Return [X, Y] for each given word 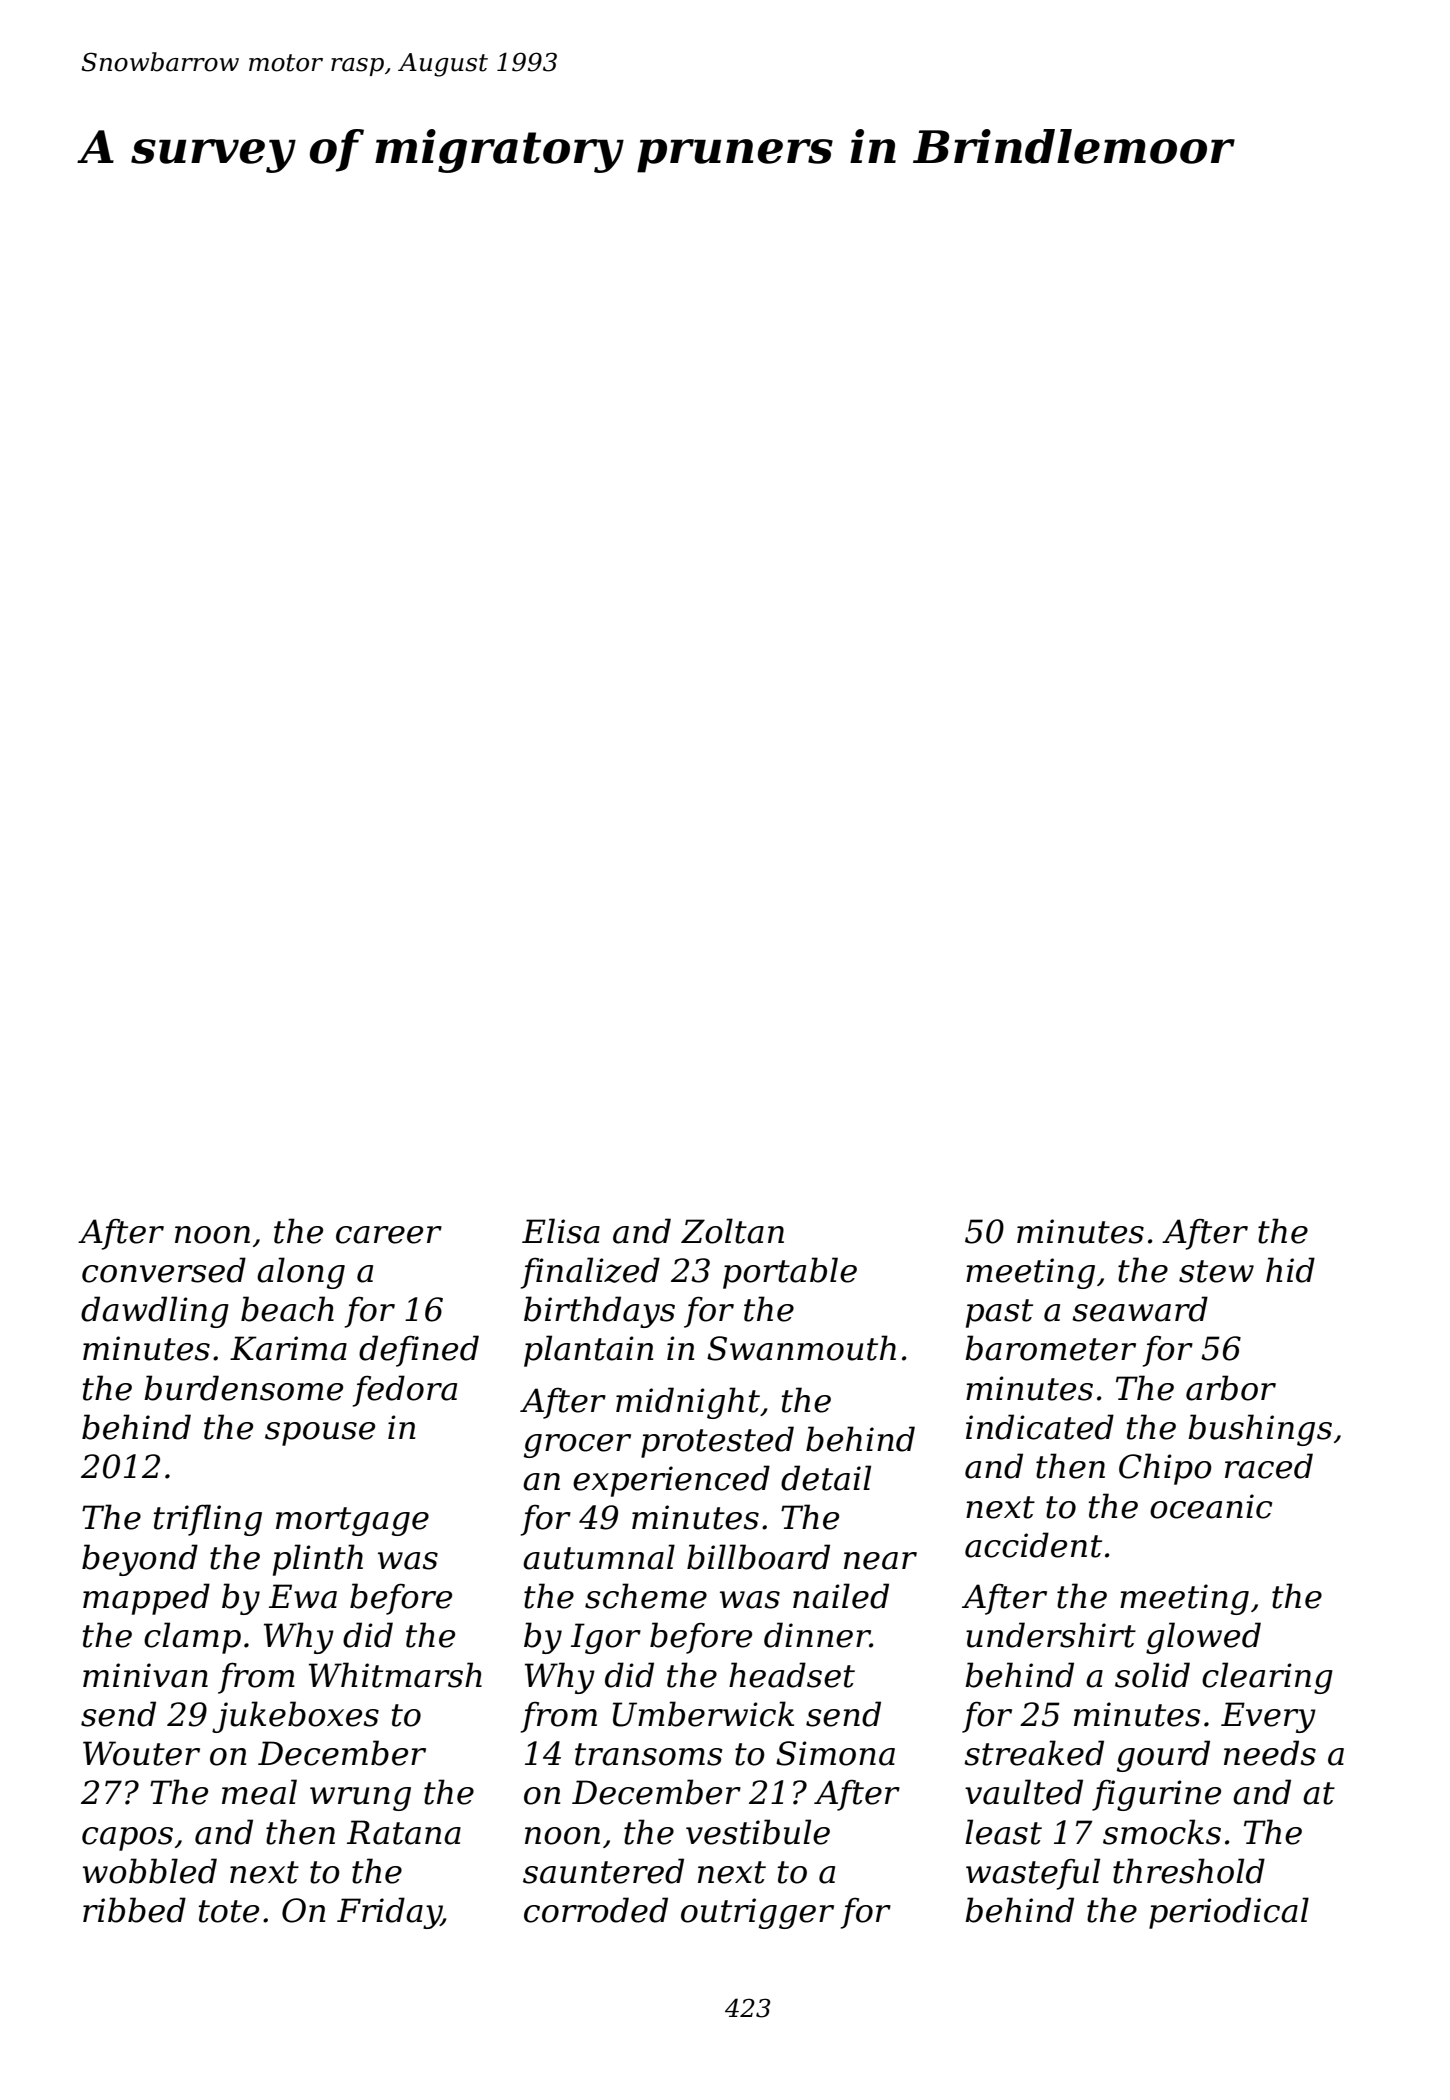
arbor [1231, 1388]
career [389, 1235]
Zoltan [732, 1231]
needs [1270, 1753]
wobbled [150, 1871]
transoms [648, 1754]
